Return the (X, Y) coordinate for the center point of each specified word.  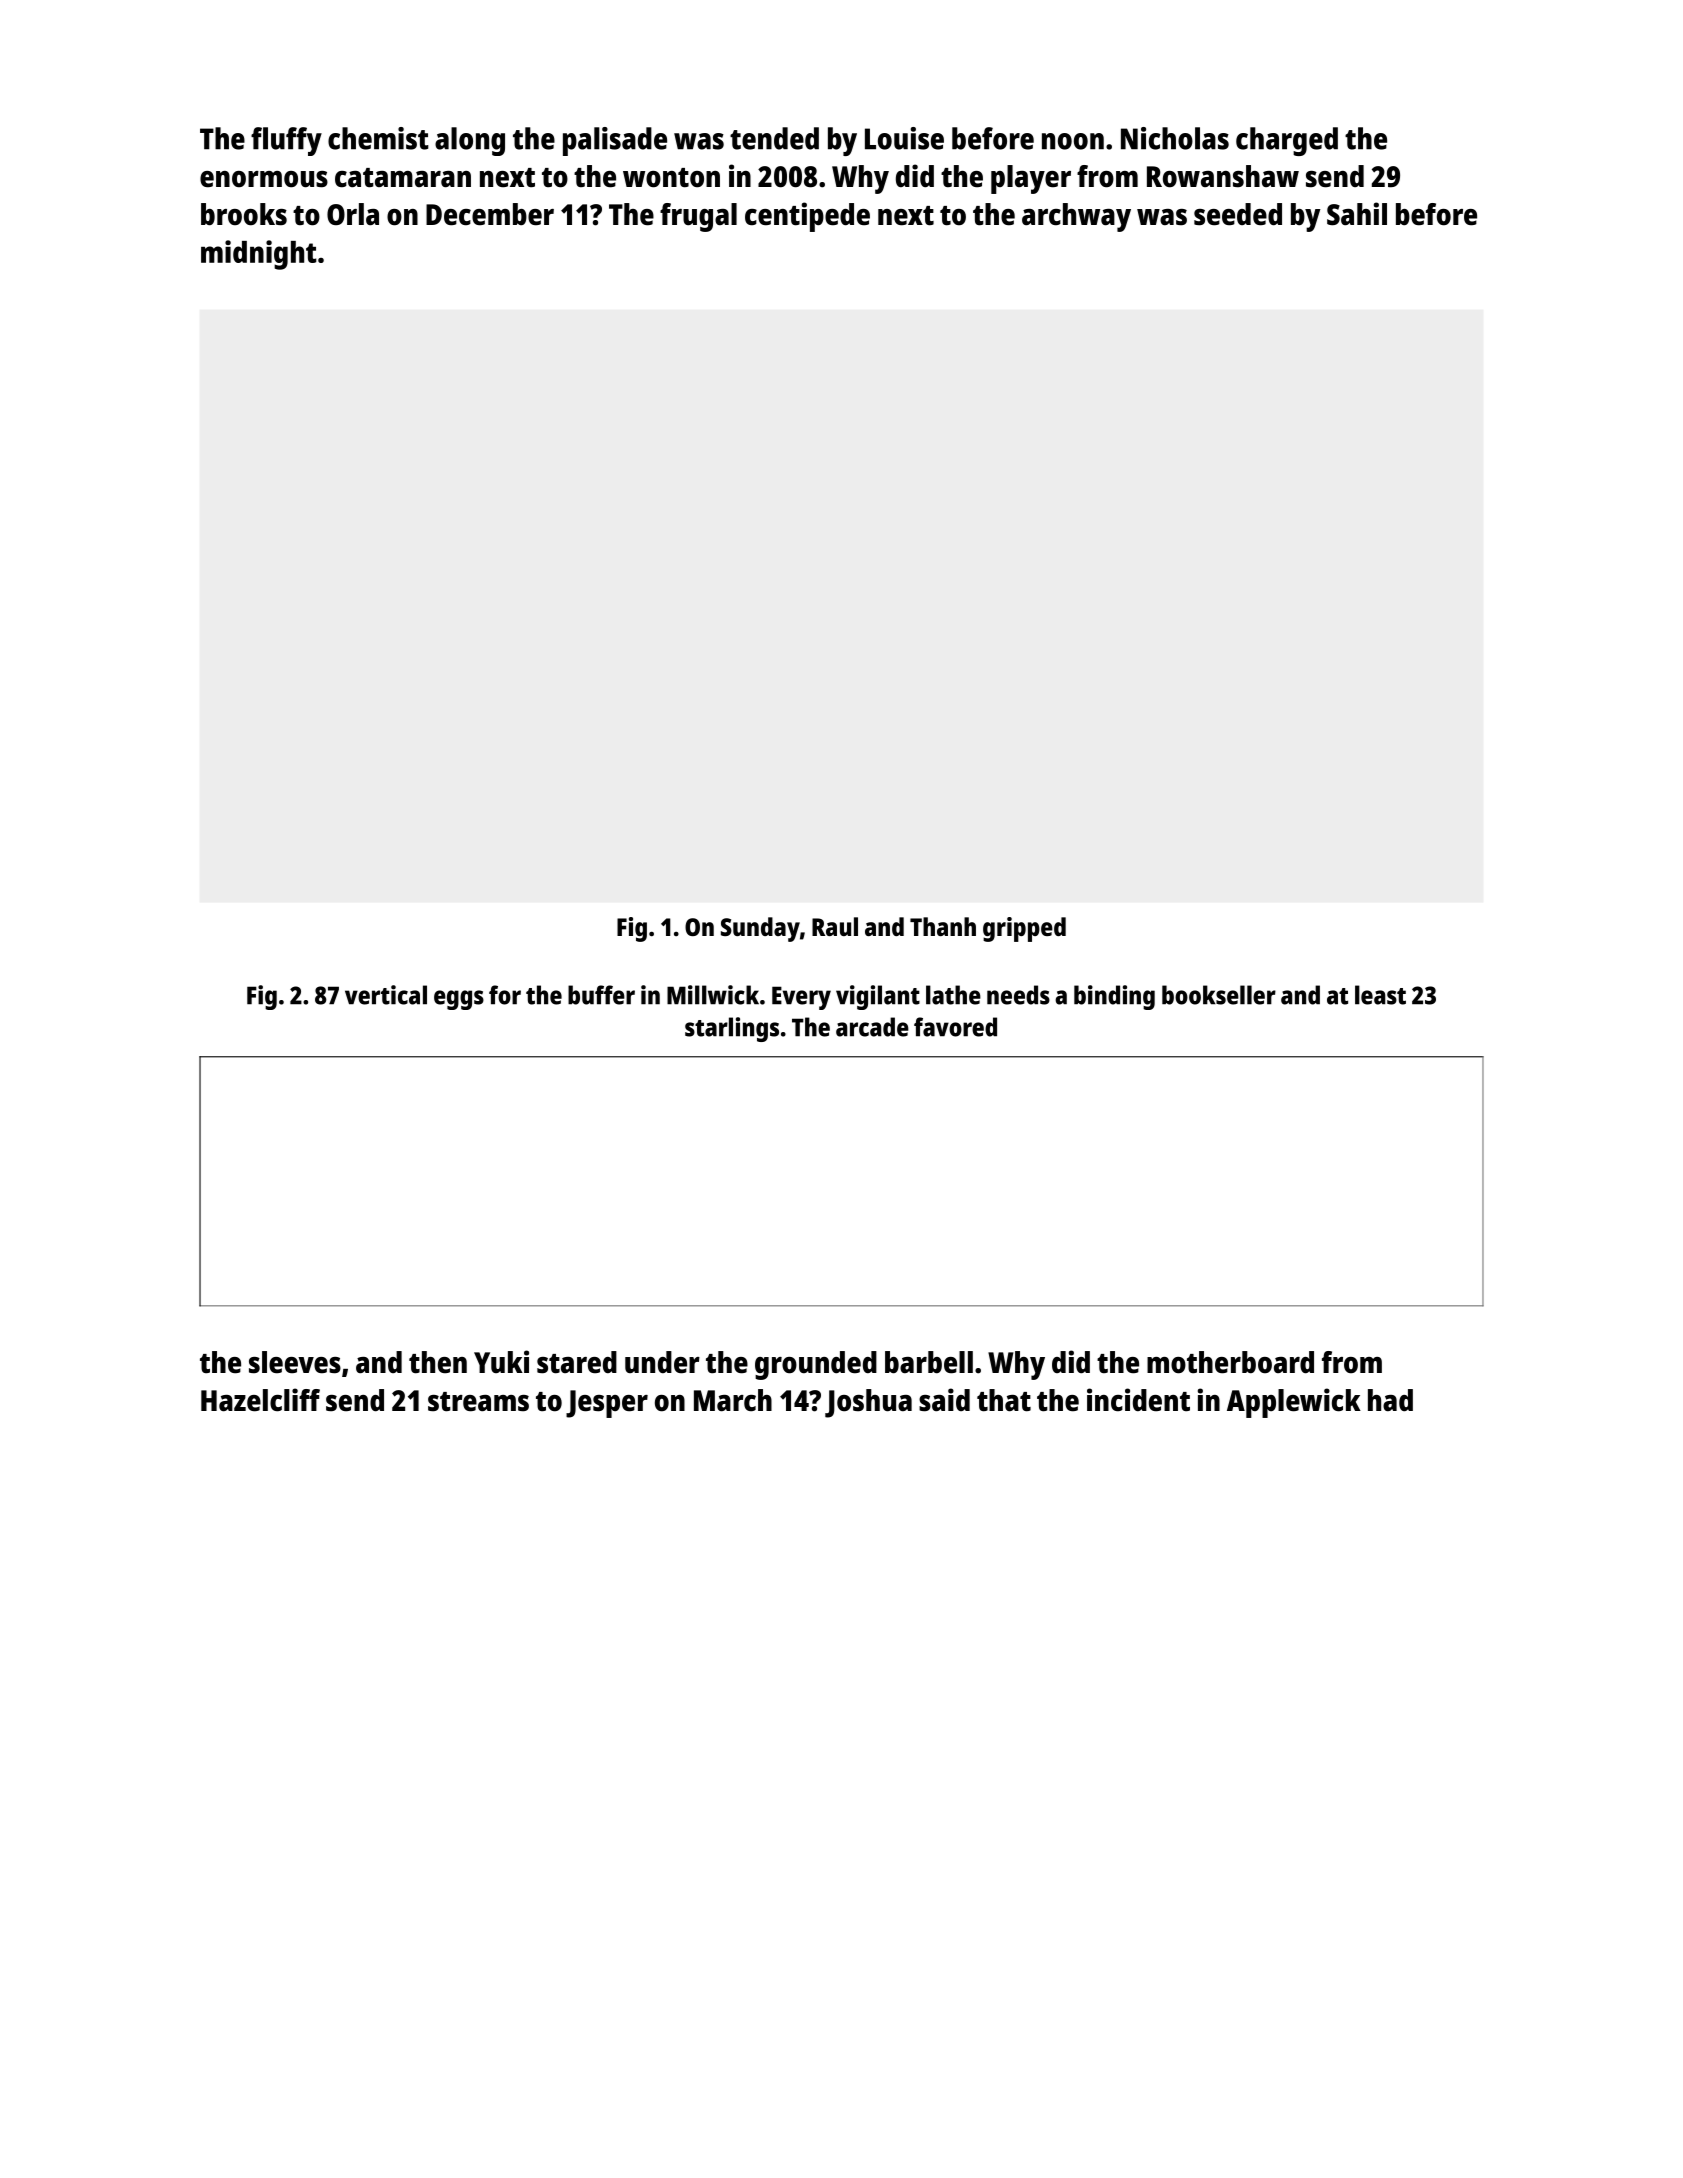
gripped (1024, 929)
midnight (259, 255)
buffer (601, 995)
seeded (1238, 214)
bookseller (1219, 995)
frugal (698, 217)
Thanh (943, 926)
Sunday (760, 929)
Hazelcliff (260, 1400)
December (490, 214)
